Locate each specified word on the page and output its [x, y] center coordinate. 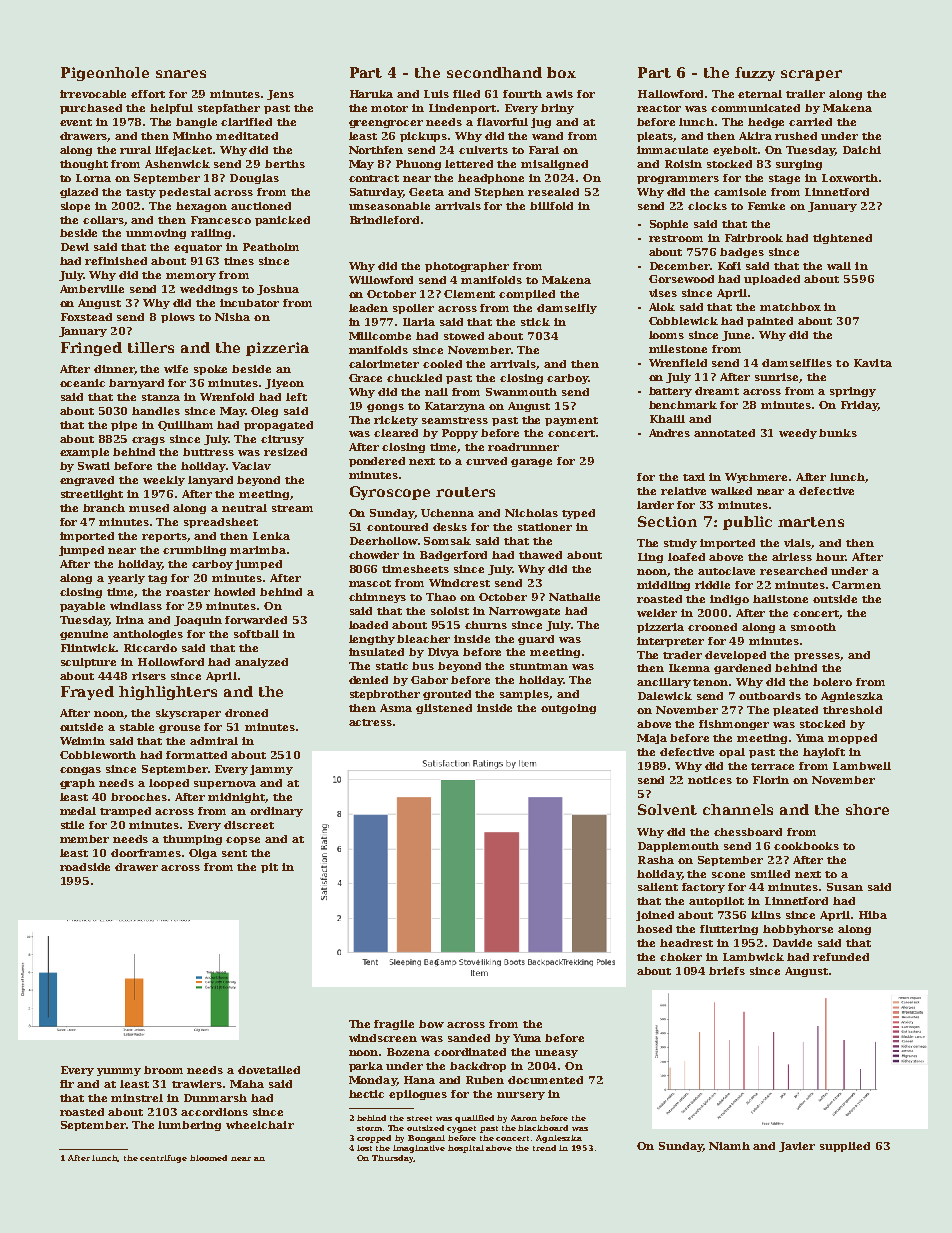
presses [817, 657]
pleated [795, 711]
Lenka [271, 536]
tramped [125, 812]
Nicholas [531, 513]
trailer [805, 94]
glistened [444, 709]
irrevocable [93, 94]
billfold [551, 206]
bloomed [208, 1158]
